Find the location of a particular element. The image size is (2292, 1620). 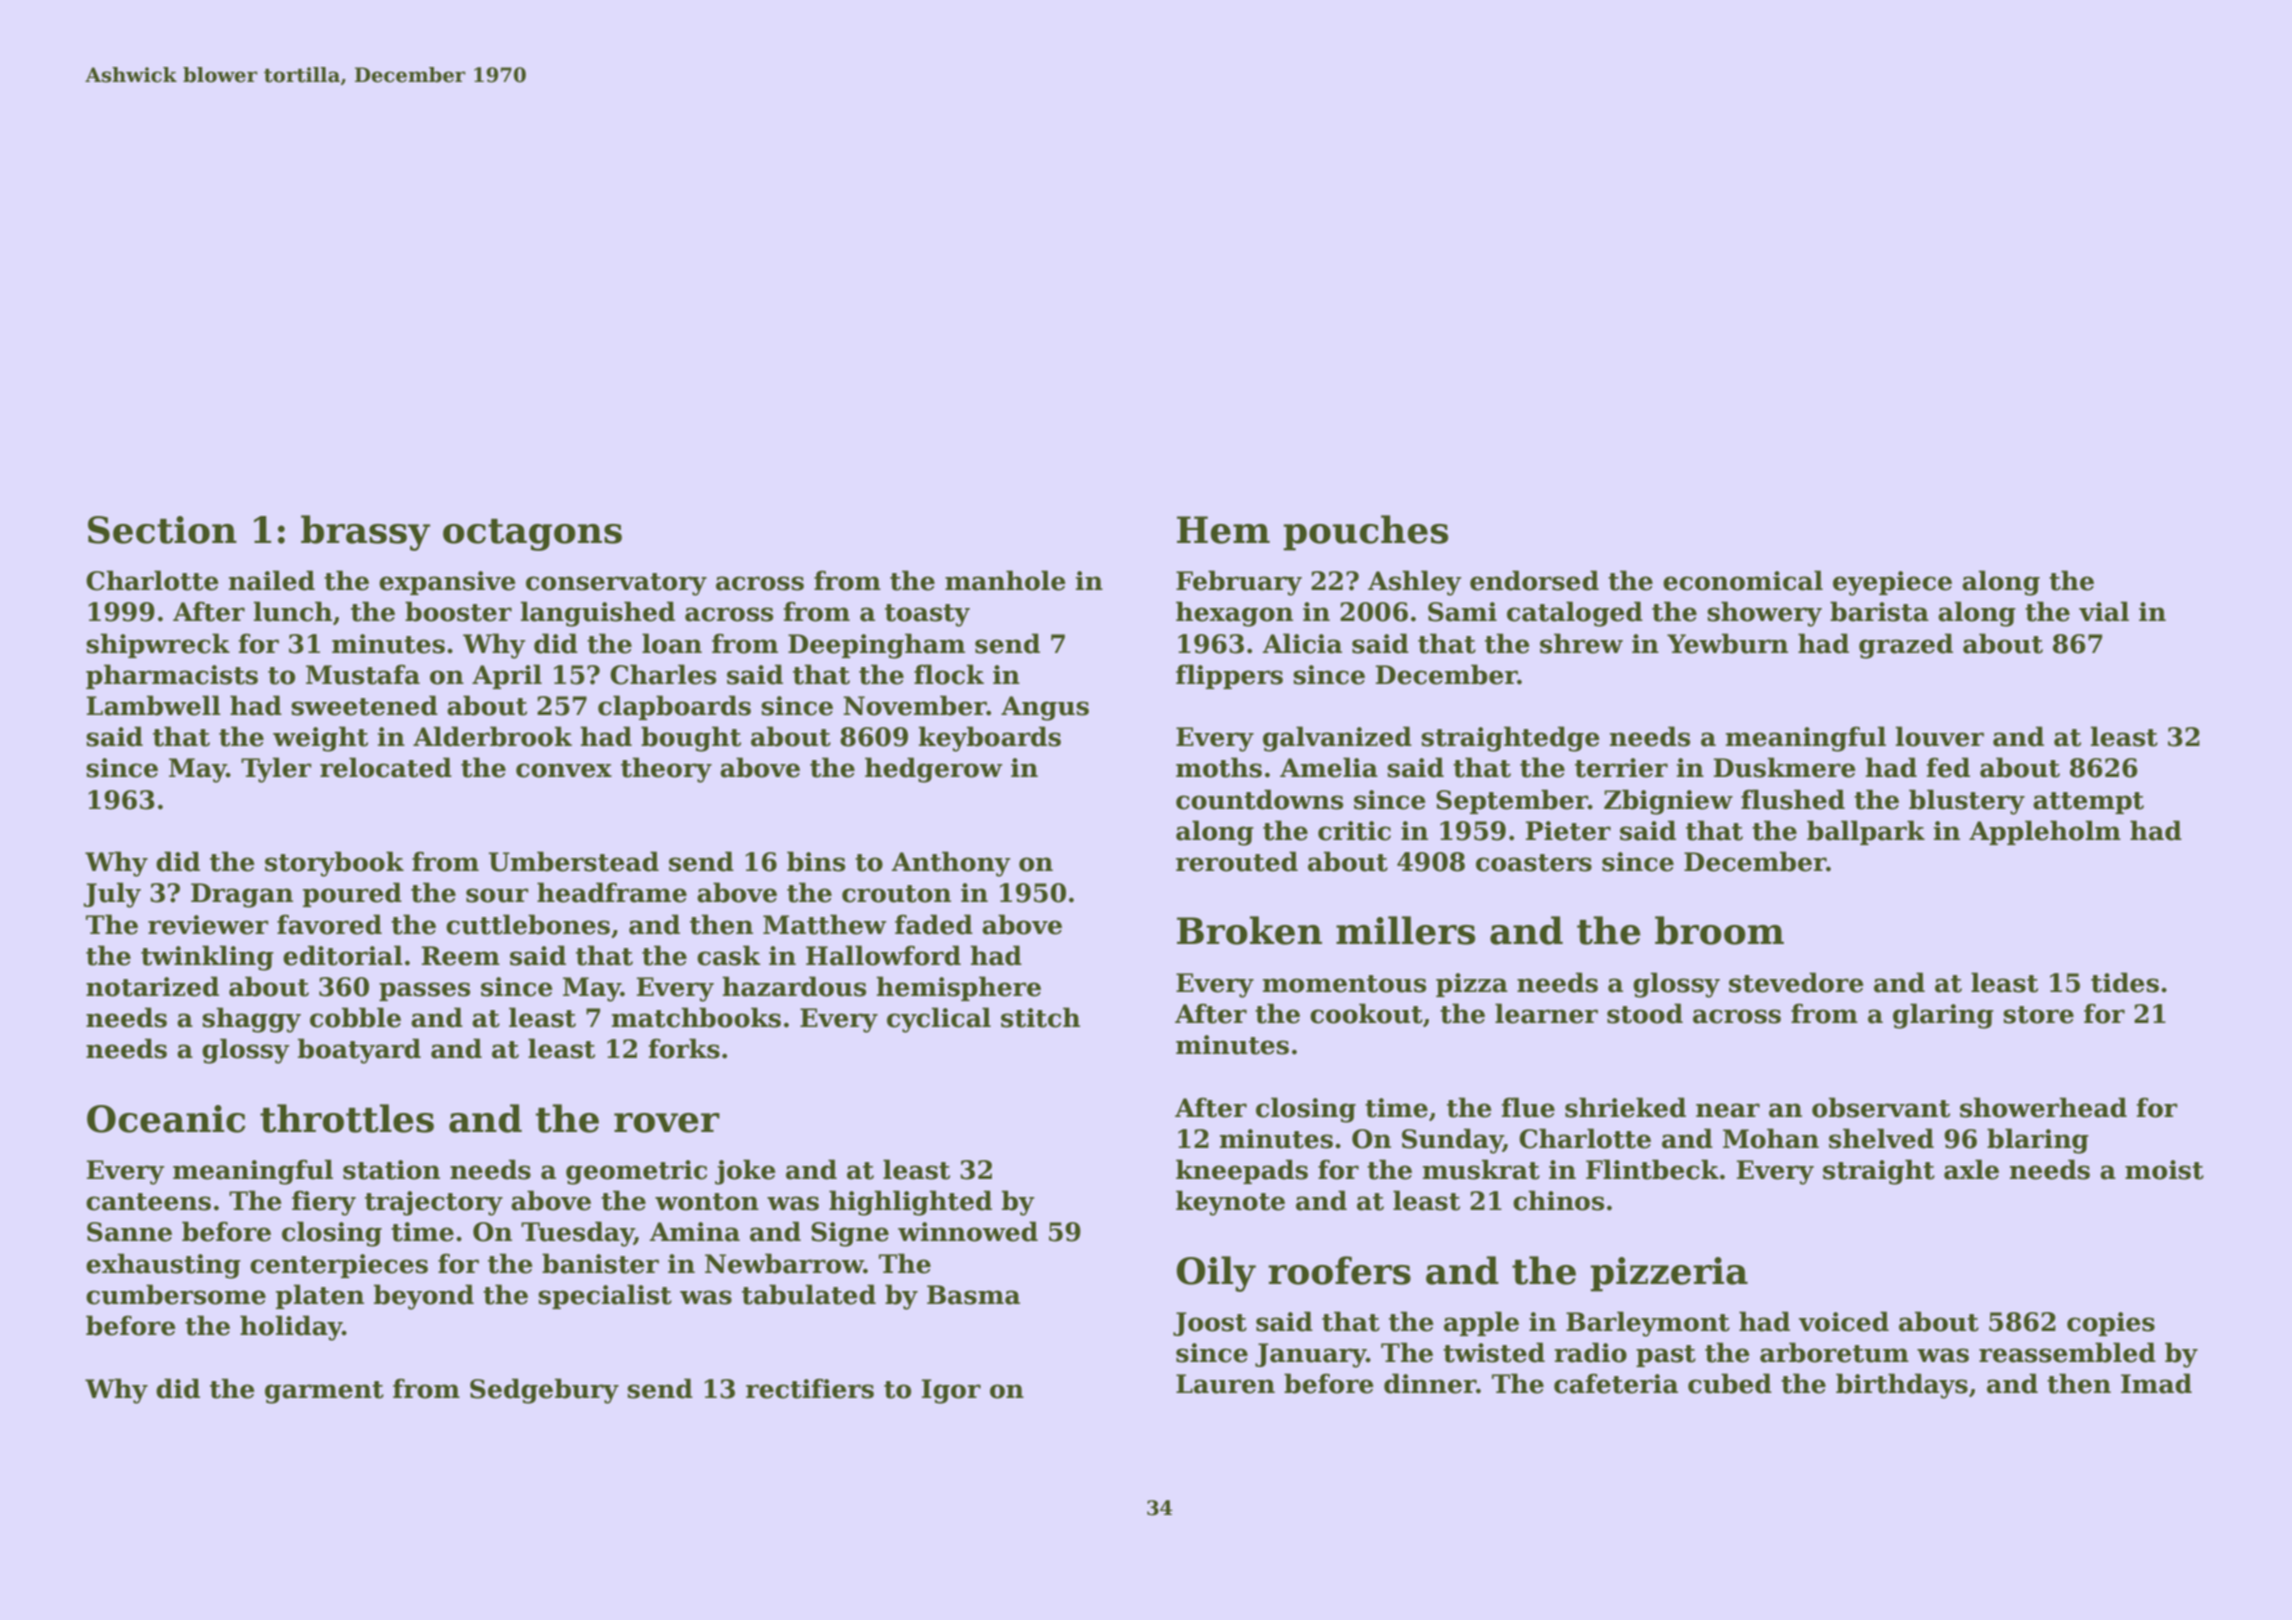

brassy is located at coordinates (365, 533).
